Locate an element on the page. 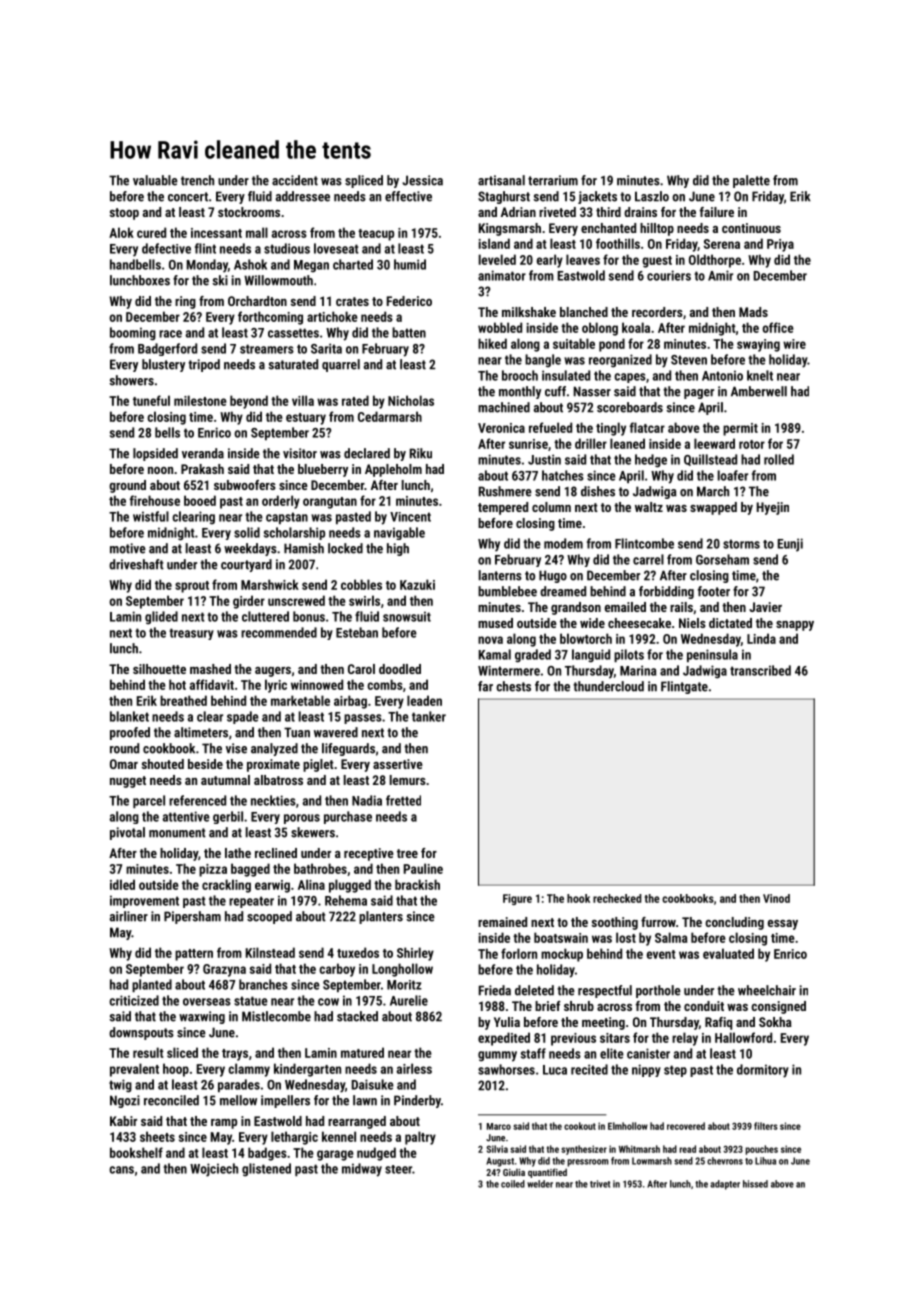  Vinod is located at coordinates (776, 898).
